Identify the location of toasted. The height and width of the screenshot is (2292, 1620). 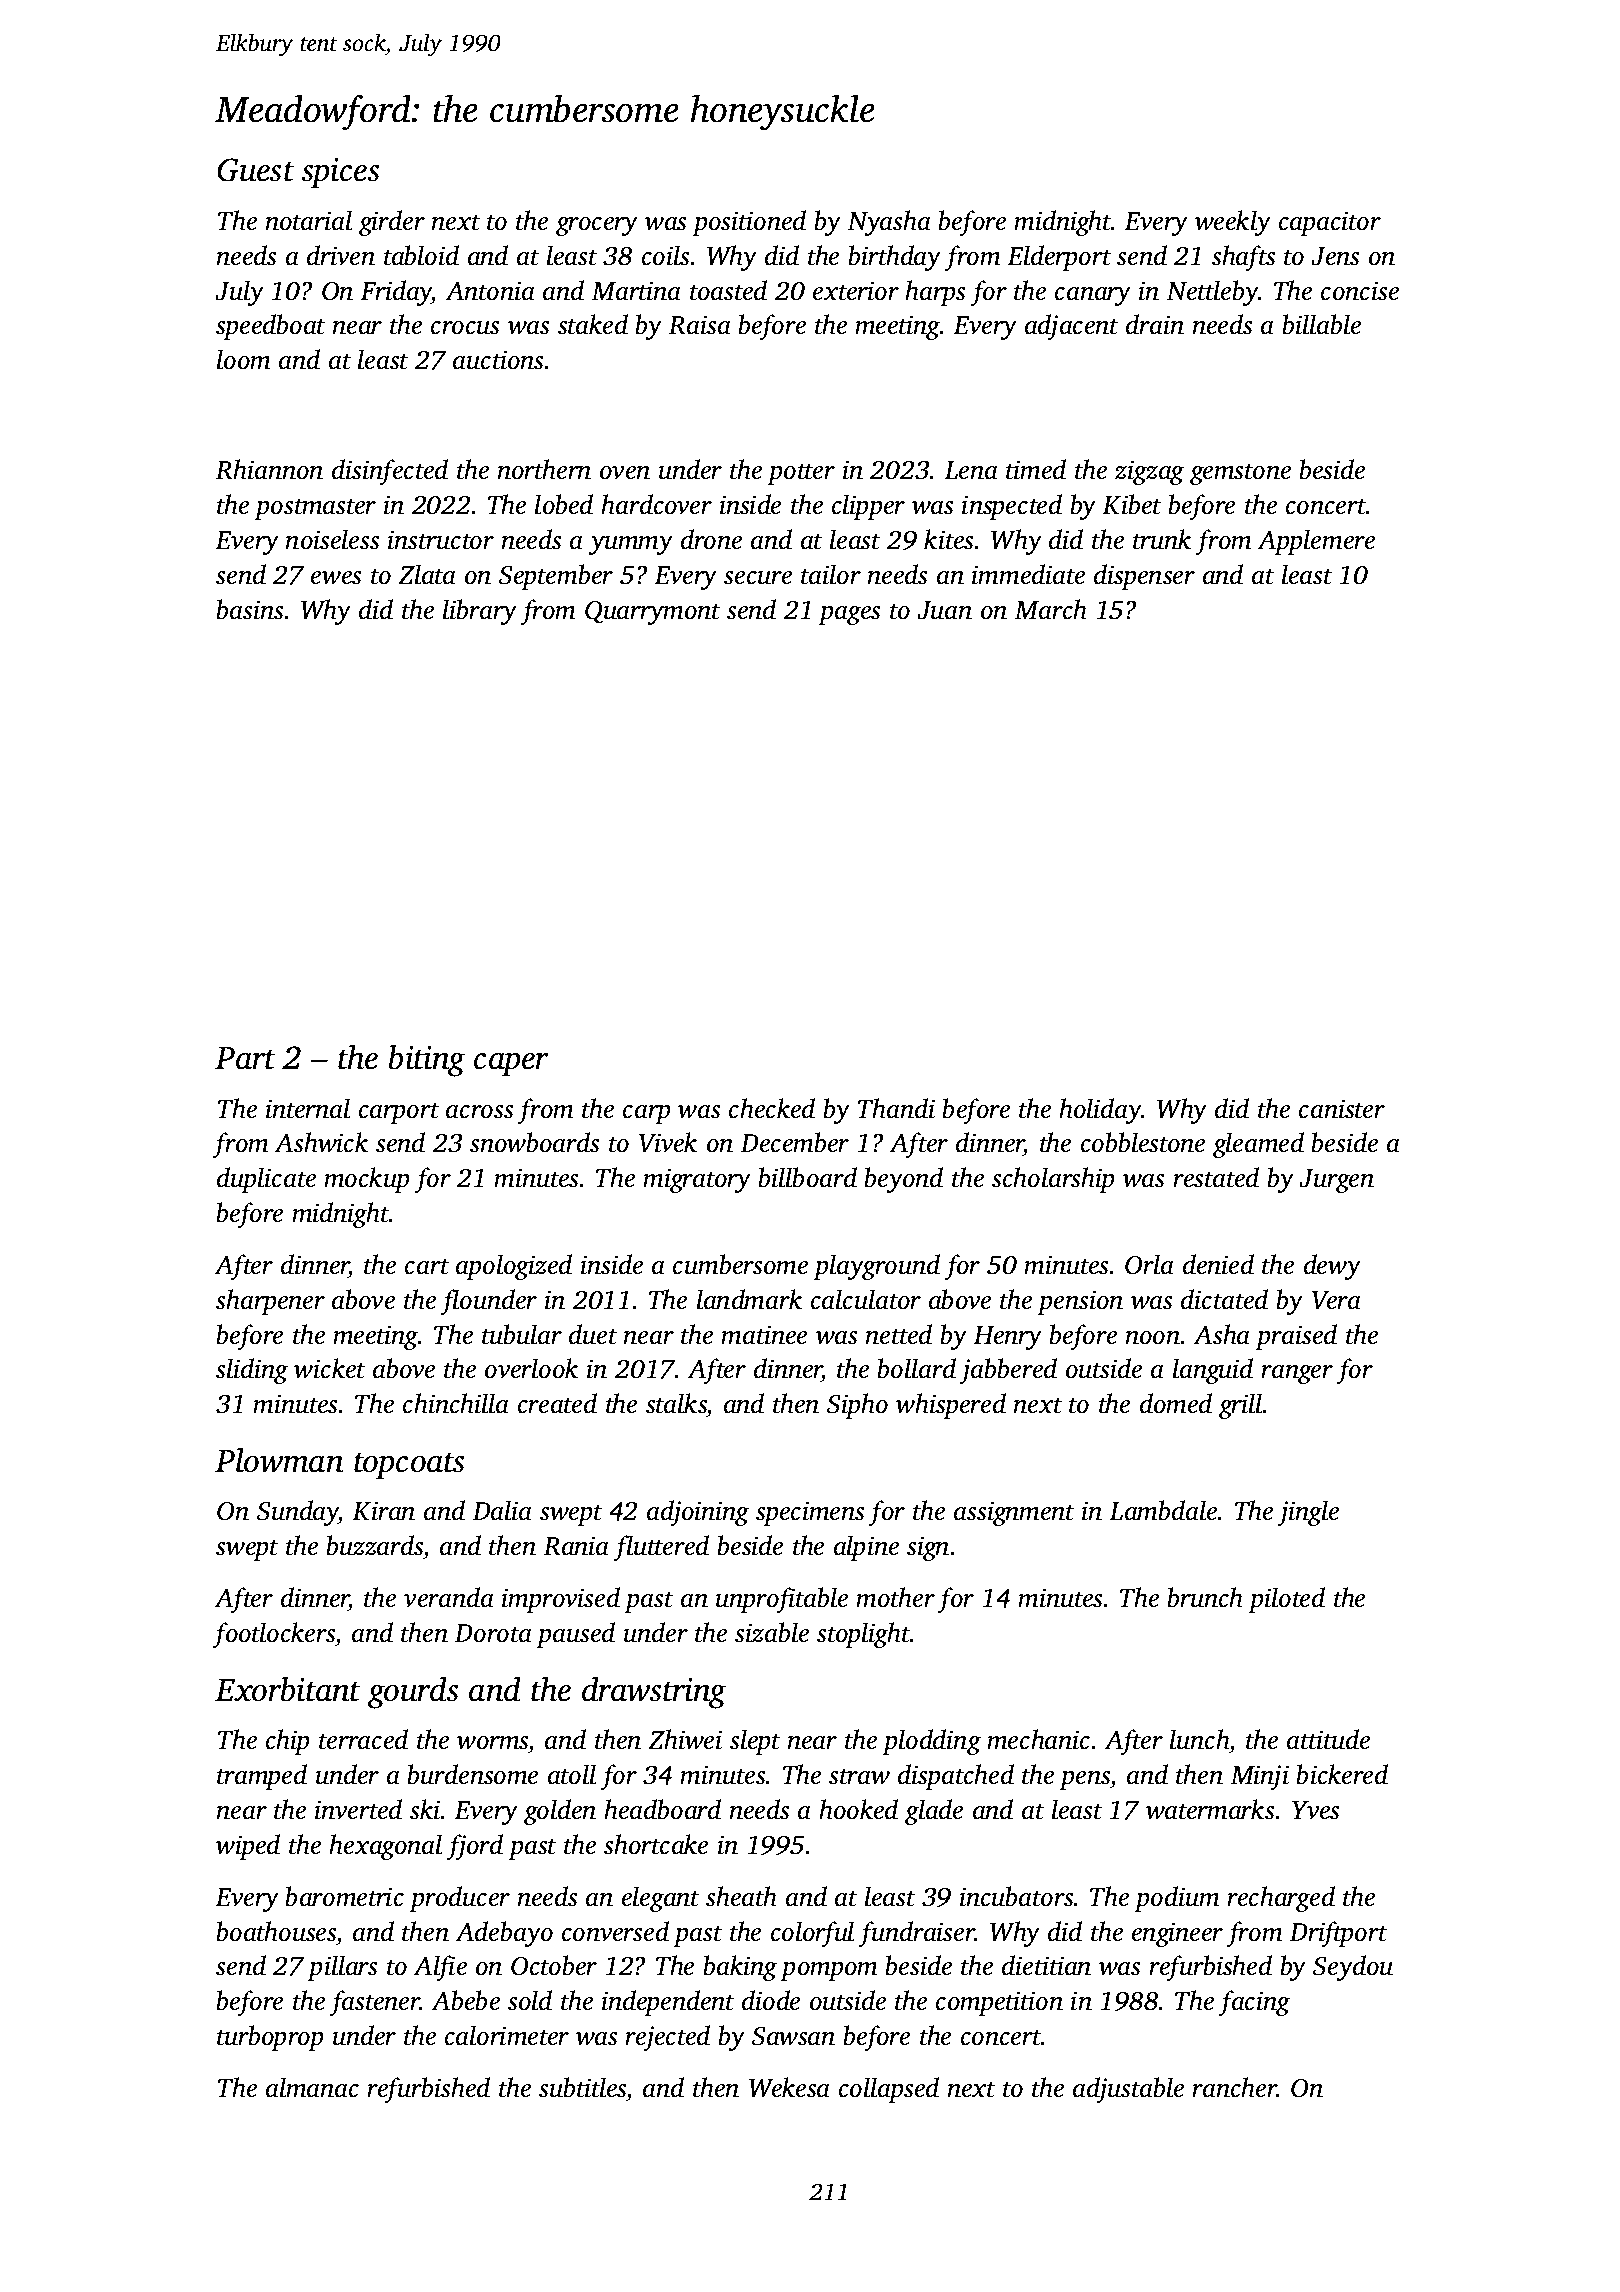
(728, 290).
